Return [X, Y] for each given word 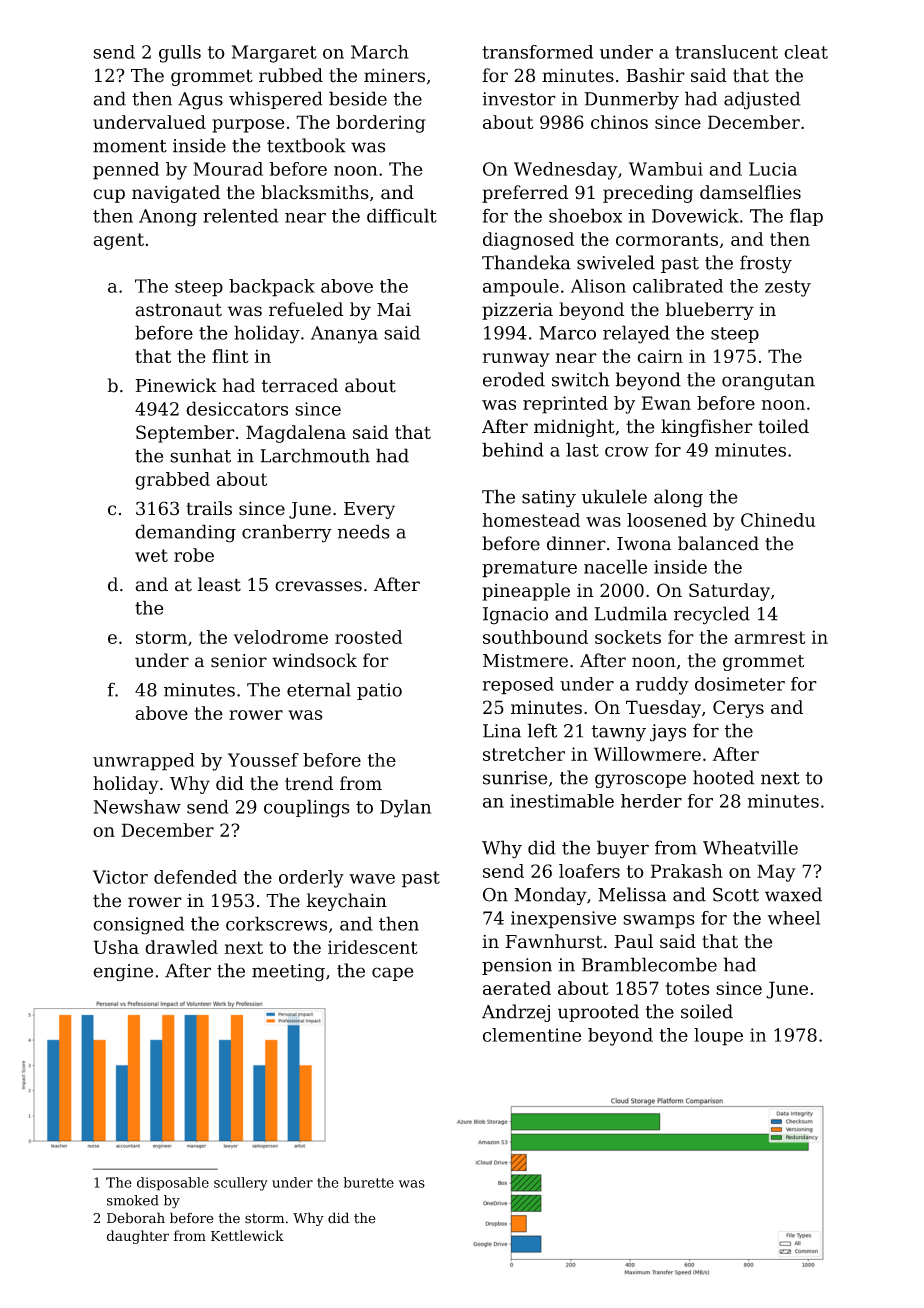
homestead [531, 520]
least [219, 584]
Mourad [228, 169]
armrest [769, 637]
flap [806, 217]
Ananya [344, 335]
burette [369, 1182]
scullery [241, 1184]
